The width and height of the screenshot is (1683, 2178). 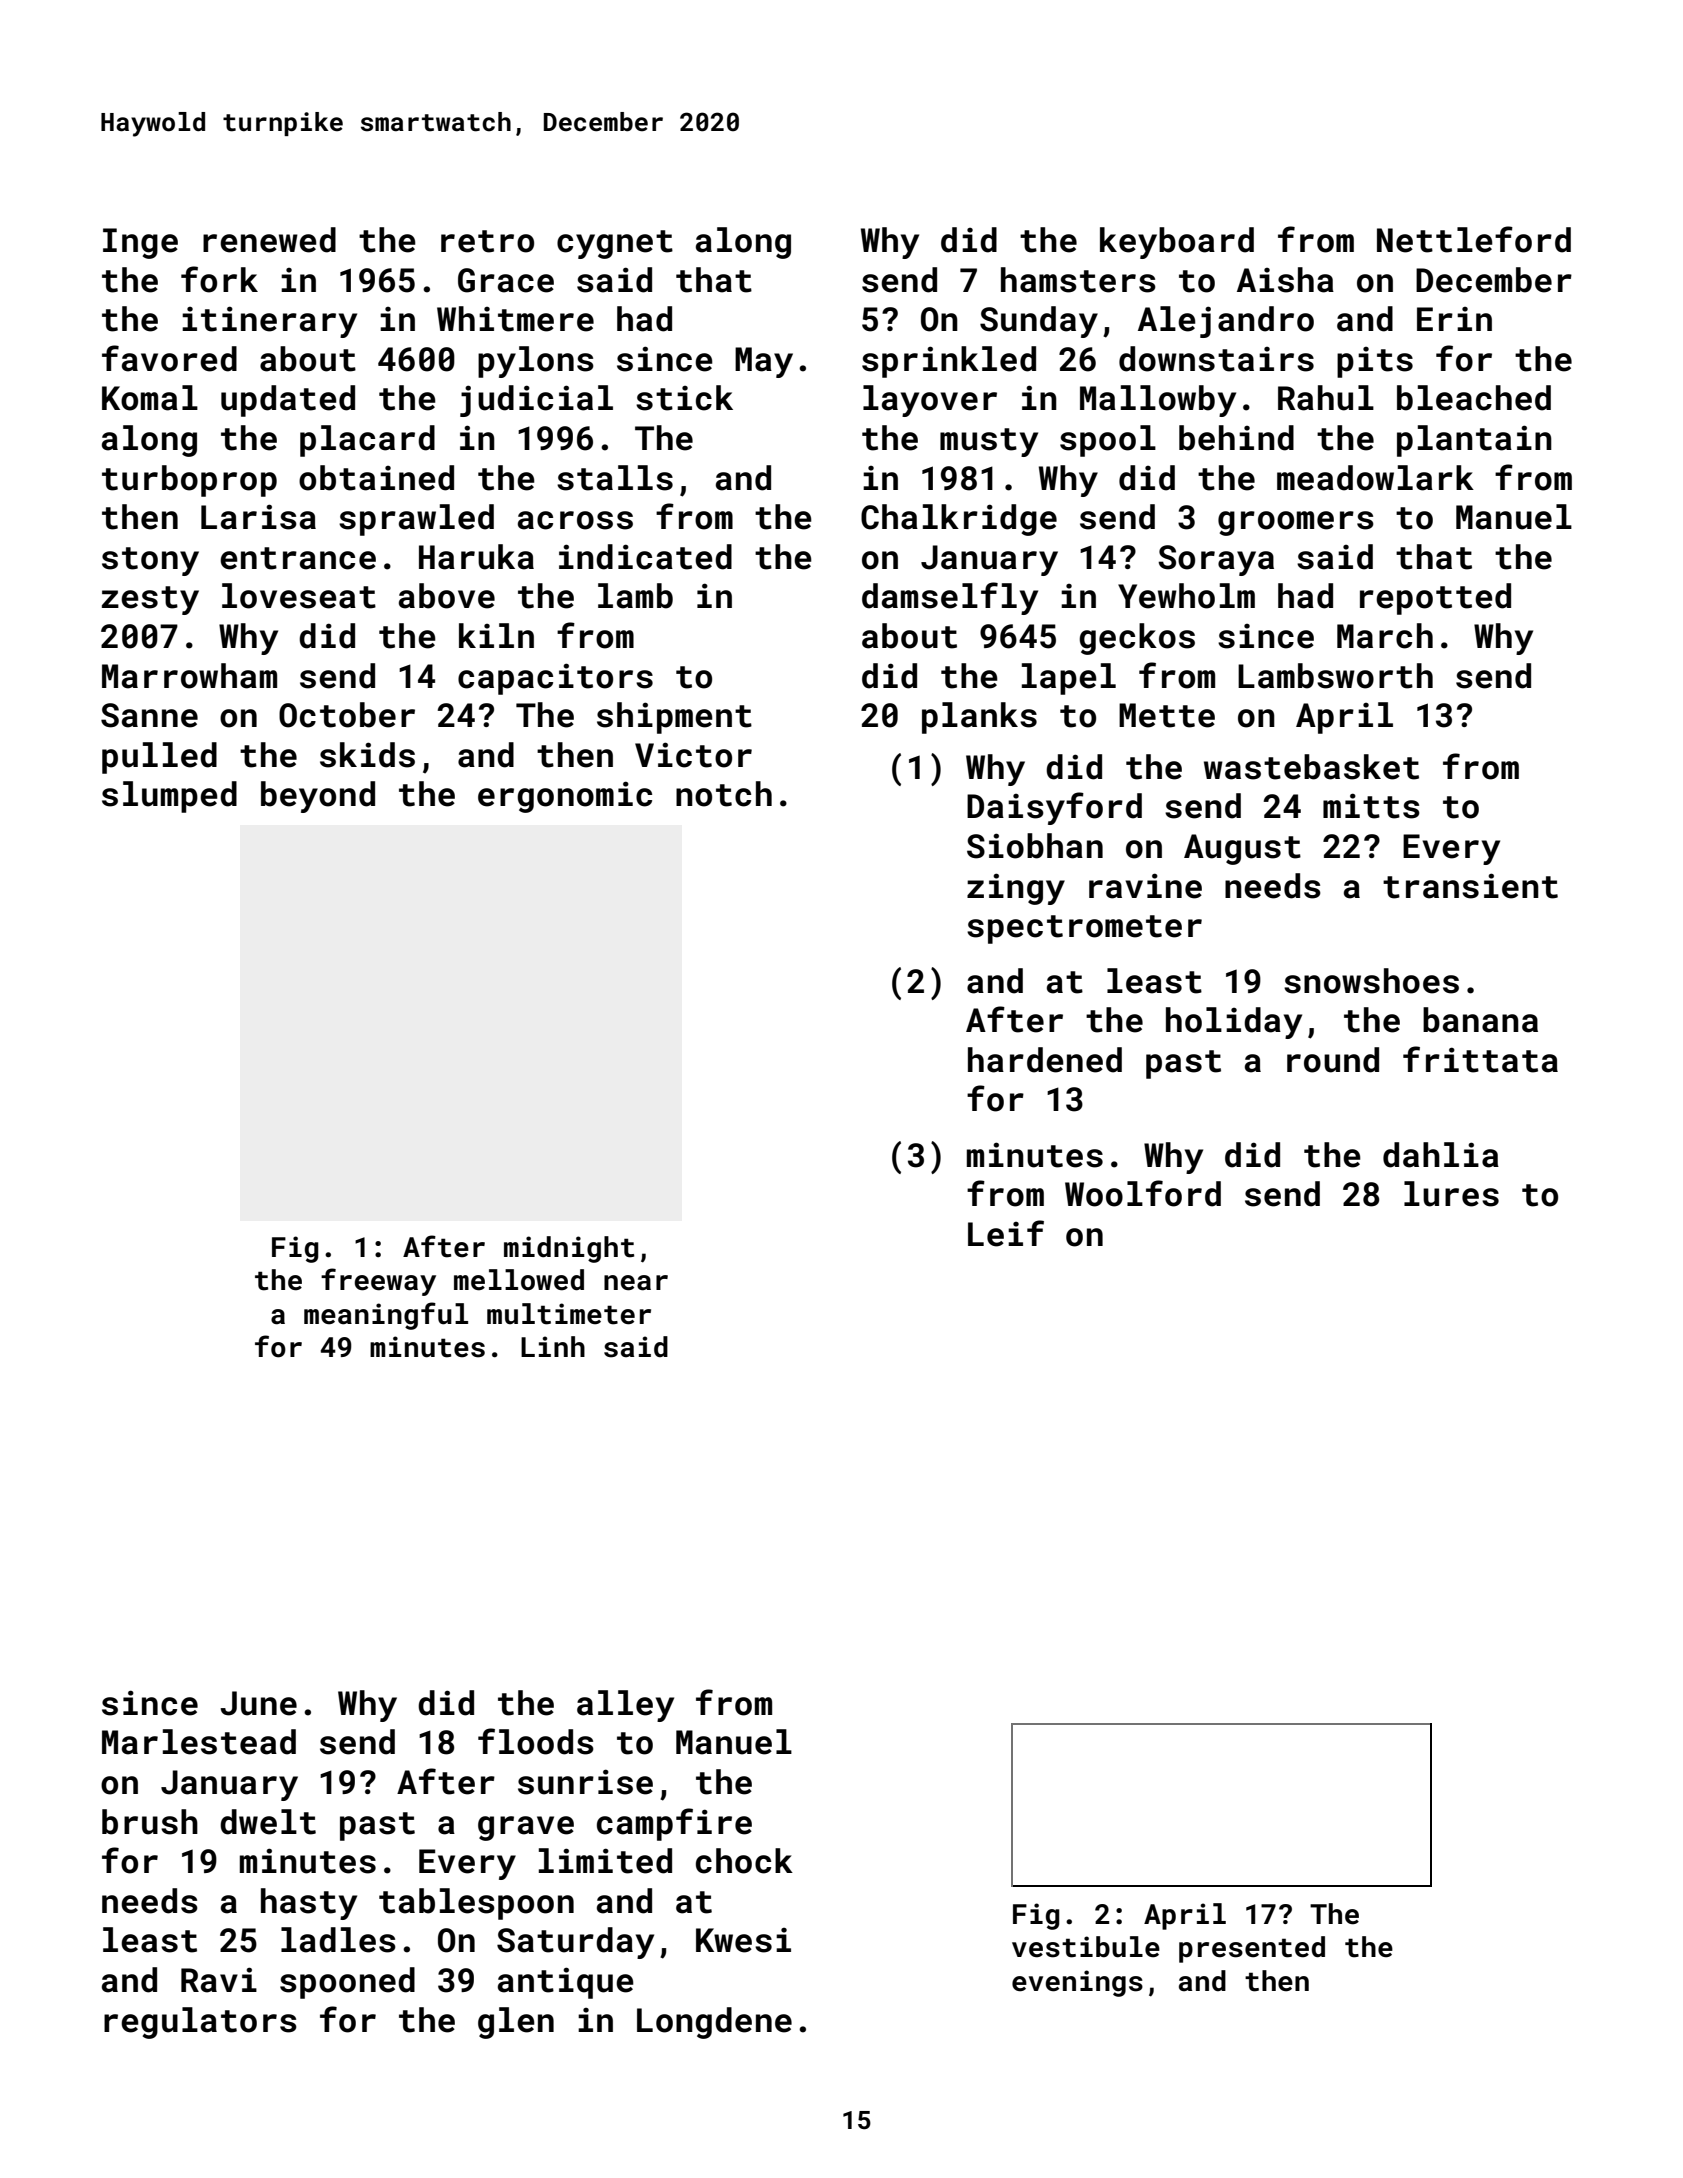 What do you see at coordinates (416, 520) in the screenshot?
I see `sprawled` at bounding box center [416, 520].
